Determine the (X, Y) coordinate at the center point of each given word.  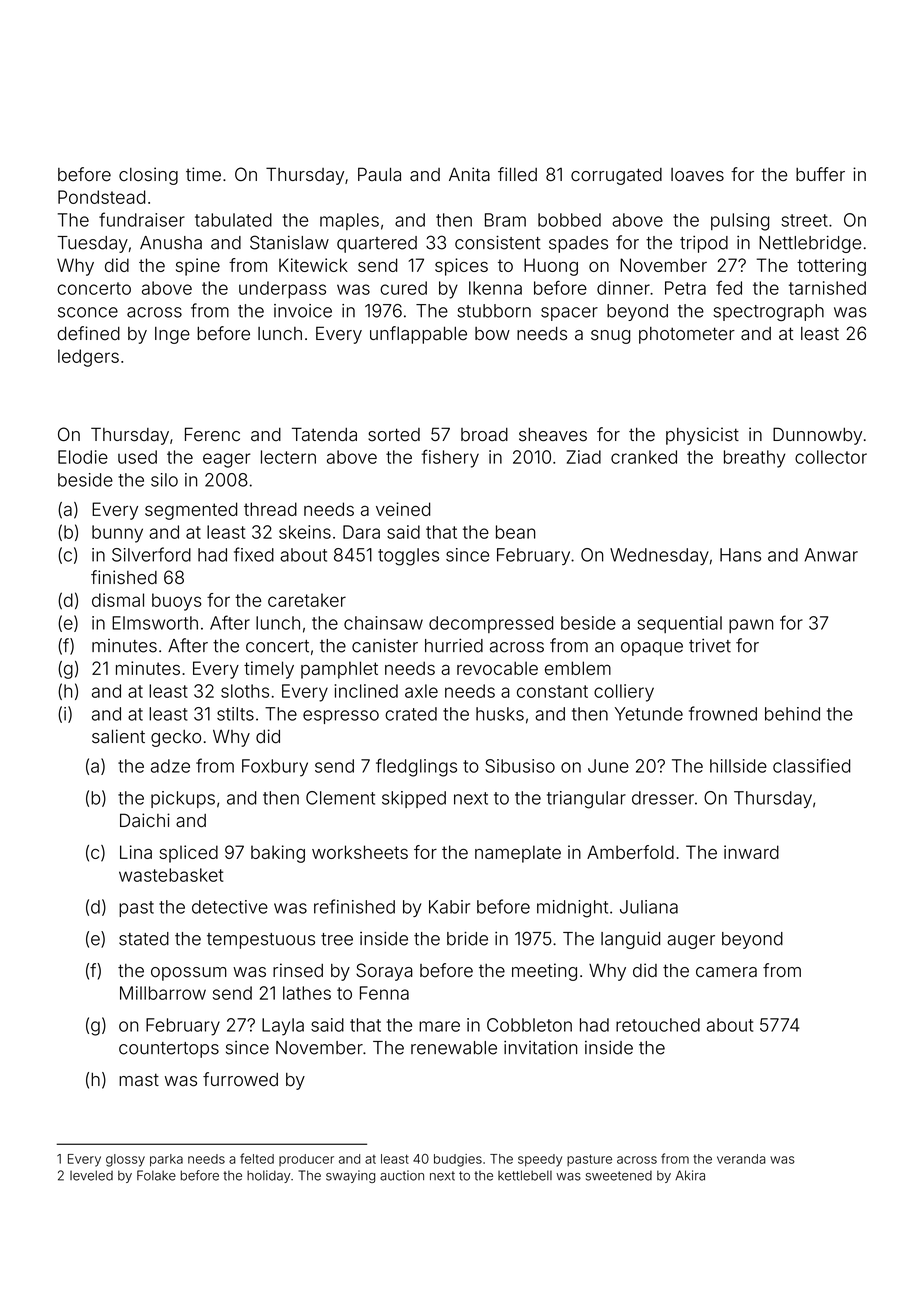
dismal (118, 600)
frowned (723, 713)
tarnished (827, 288)
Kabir (449, 907)
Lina (136, 852)
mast (139, 1080)
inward (751, 852)
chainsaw (383, 623)
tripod (704, 244)
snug (610, 337)
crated (411, 714)
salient (118, 736)
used (137, 457)
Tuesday (92, 244)
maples (349, 221)
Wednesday (659, 556)
